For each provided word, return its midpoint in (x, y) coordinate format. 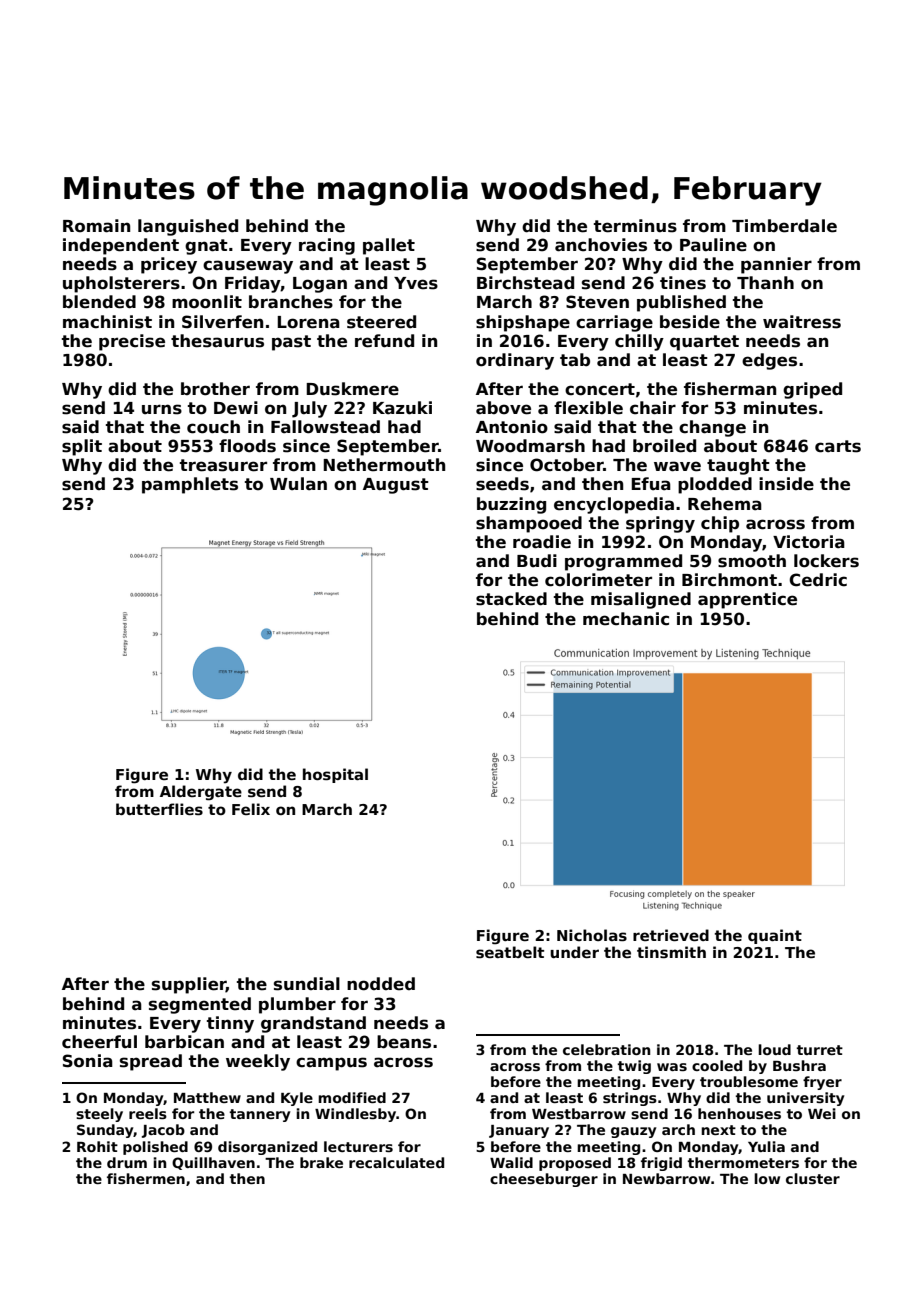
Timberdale (784, 226)
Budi (537, 560)
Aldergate (201, 793)
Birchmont (729, 580)
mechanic (626, 619)
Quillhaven (213, 1163)
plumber (297, 1005)
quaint (775, 936)
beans (404, 1042)
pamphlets (190, 485)
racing (327, 246)
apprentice (747, 600)
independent (121, 246)
